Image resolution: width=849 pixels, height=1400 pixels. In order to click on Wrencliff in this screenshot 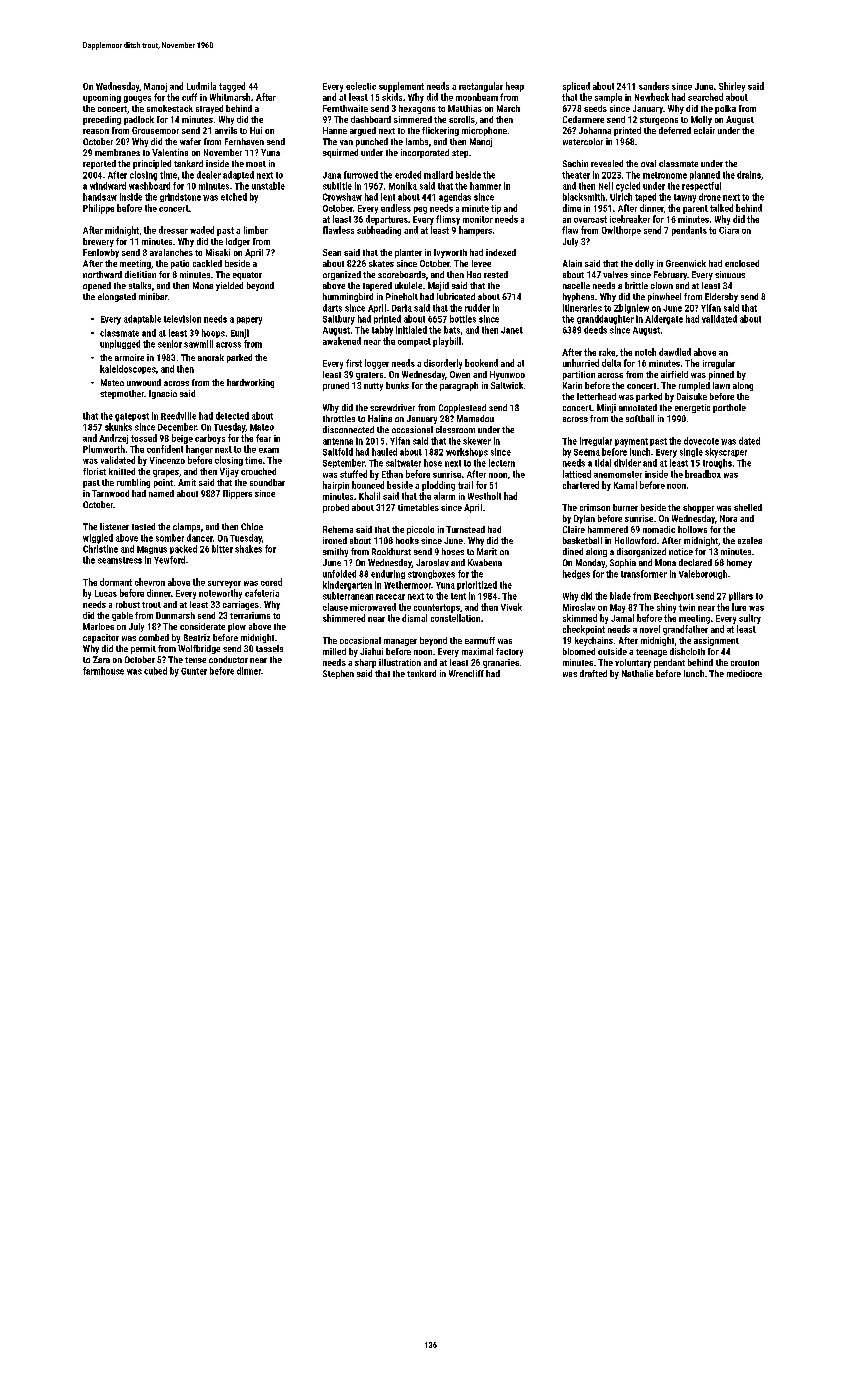, I will do `click(466, 673)`.
